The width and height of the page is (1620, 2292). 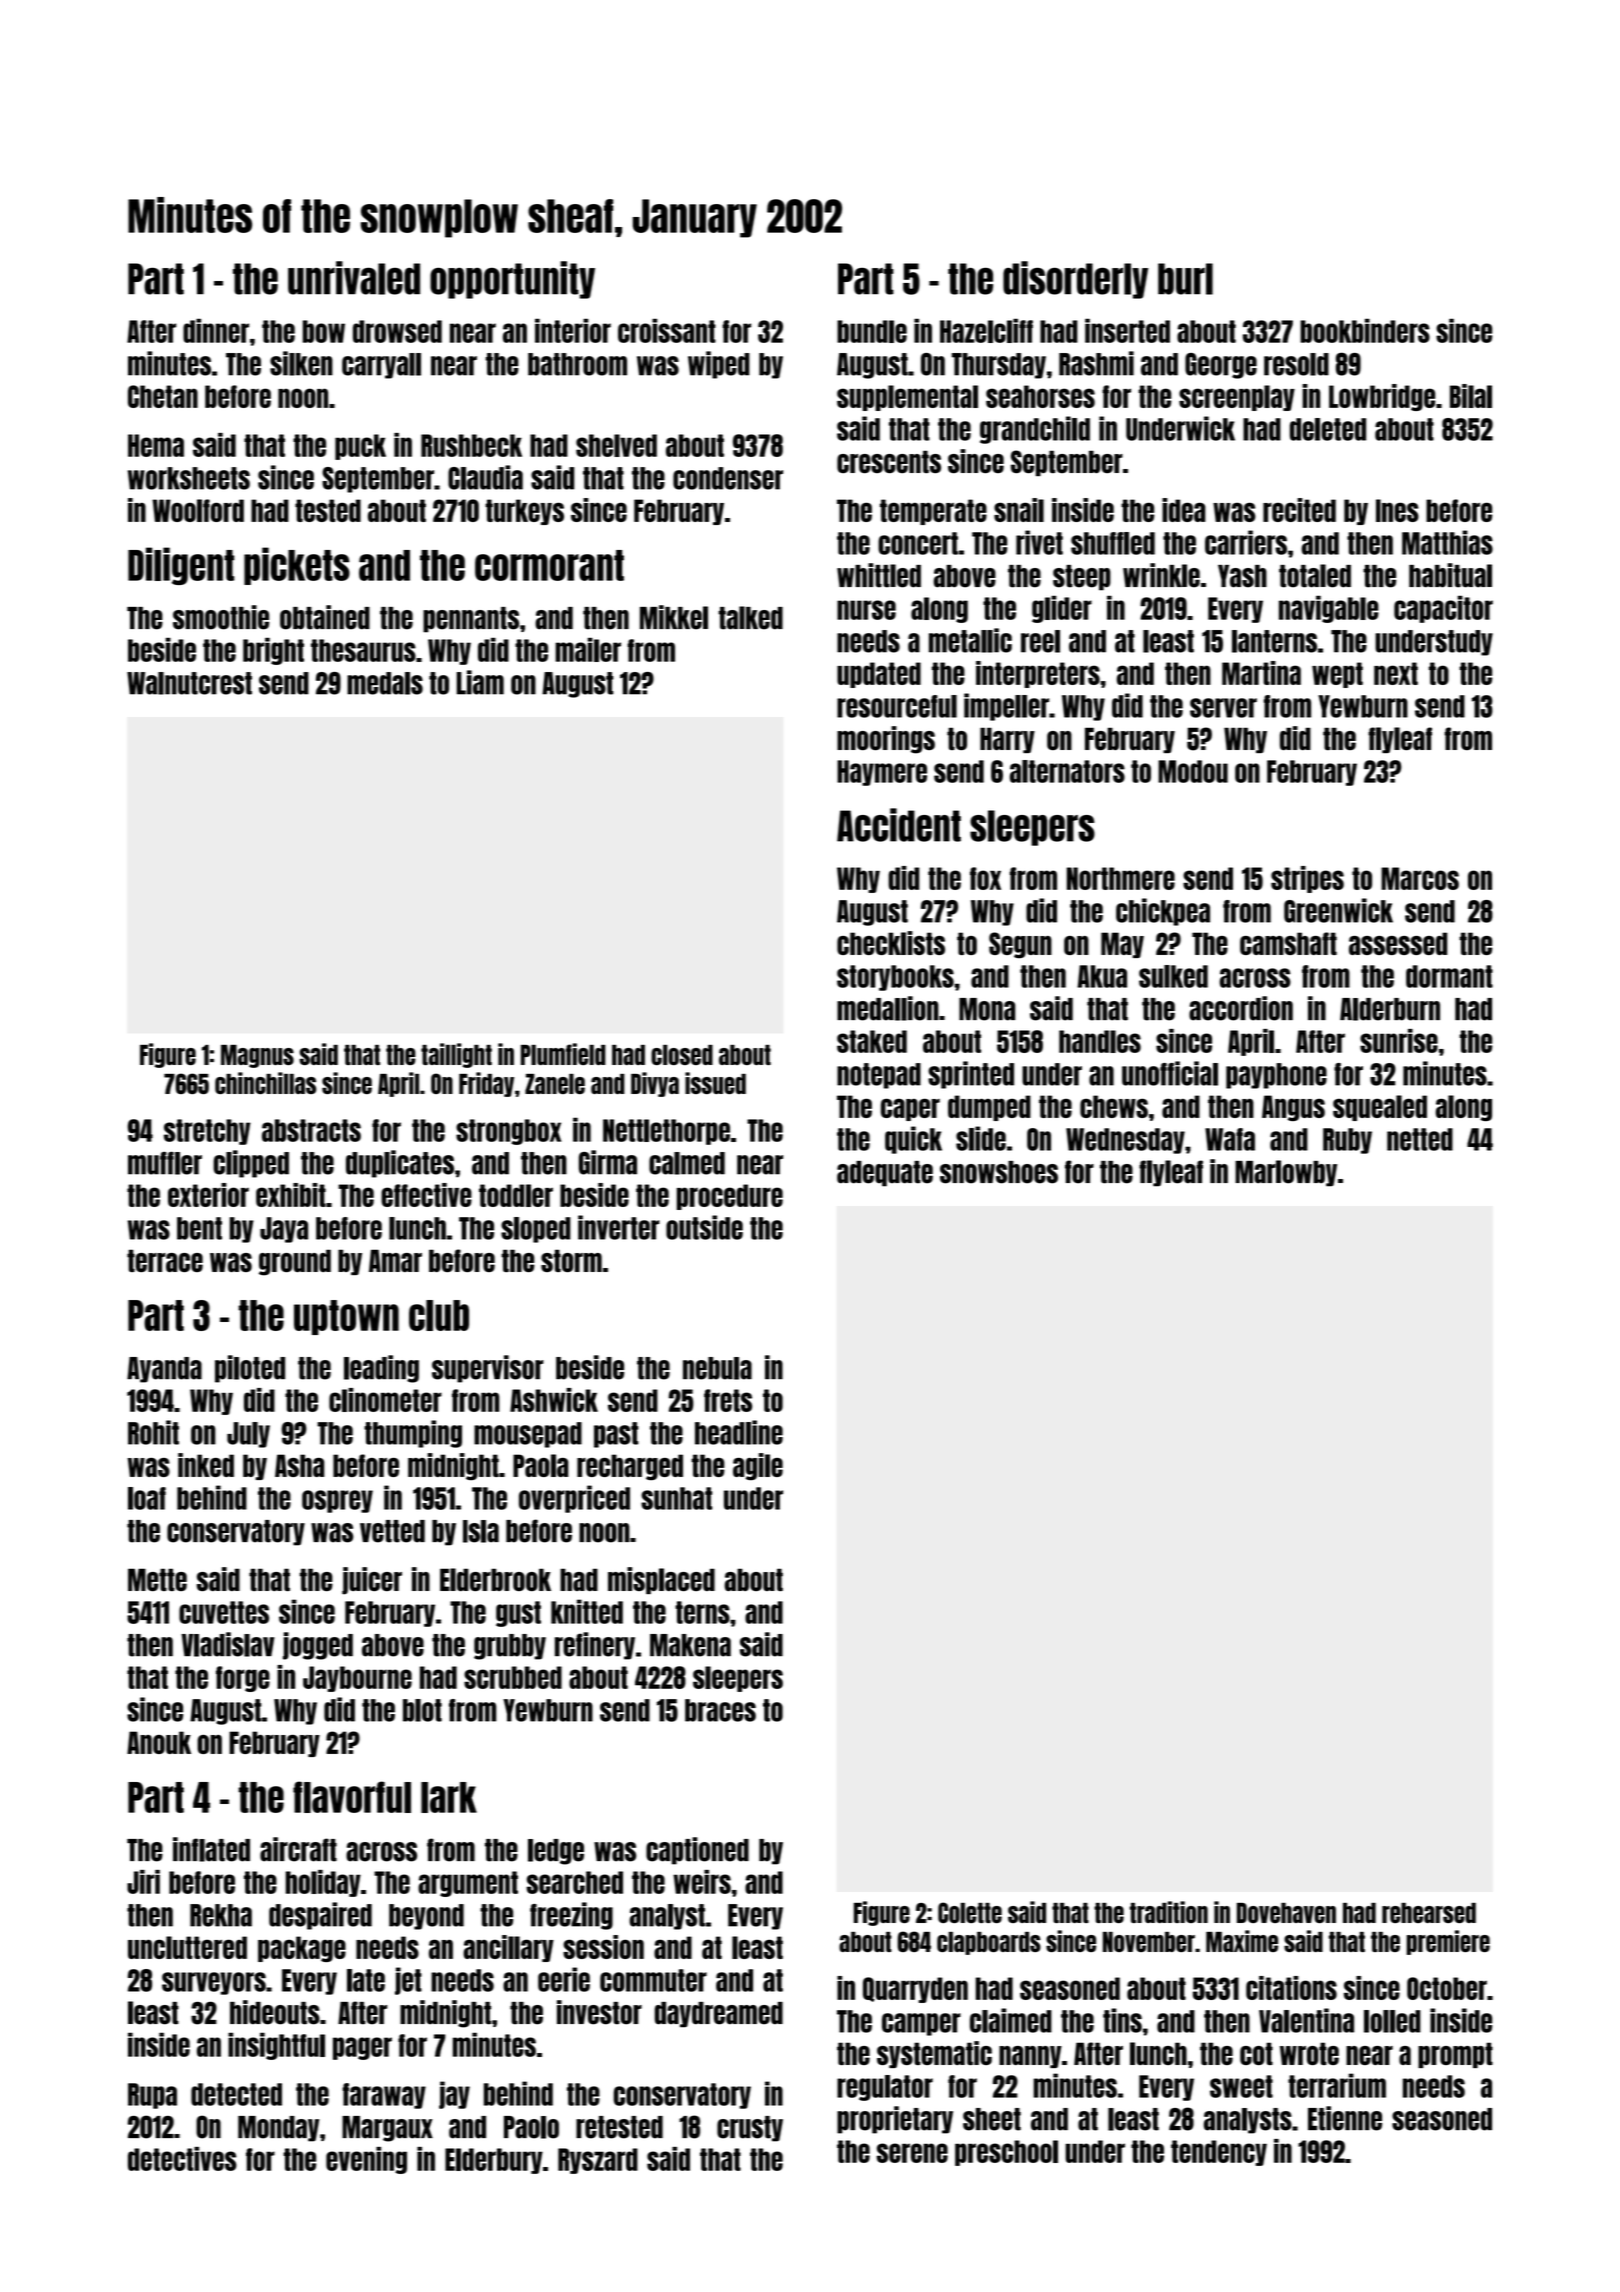 What do you see at coordinates (885, 1174) in the page?
I see `adequate` at bounding box center [885, 1174].
